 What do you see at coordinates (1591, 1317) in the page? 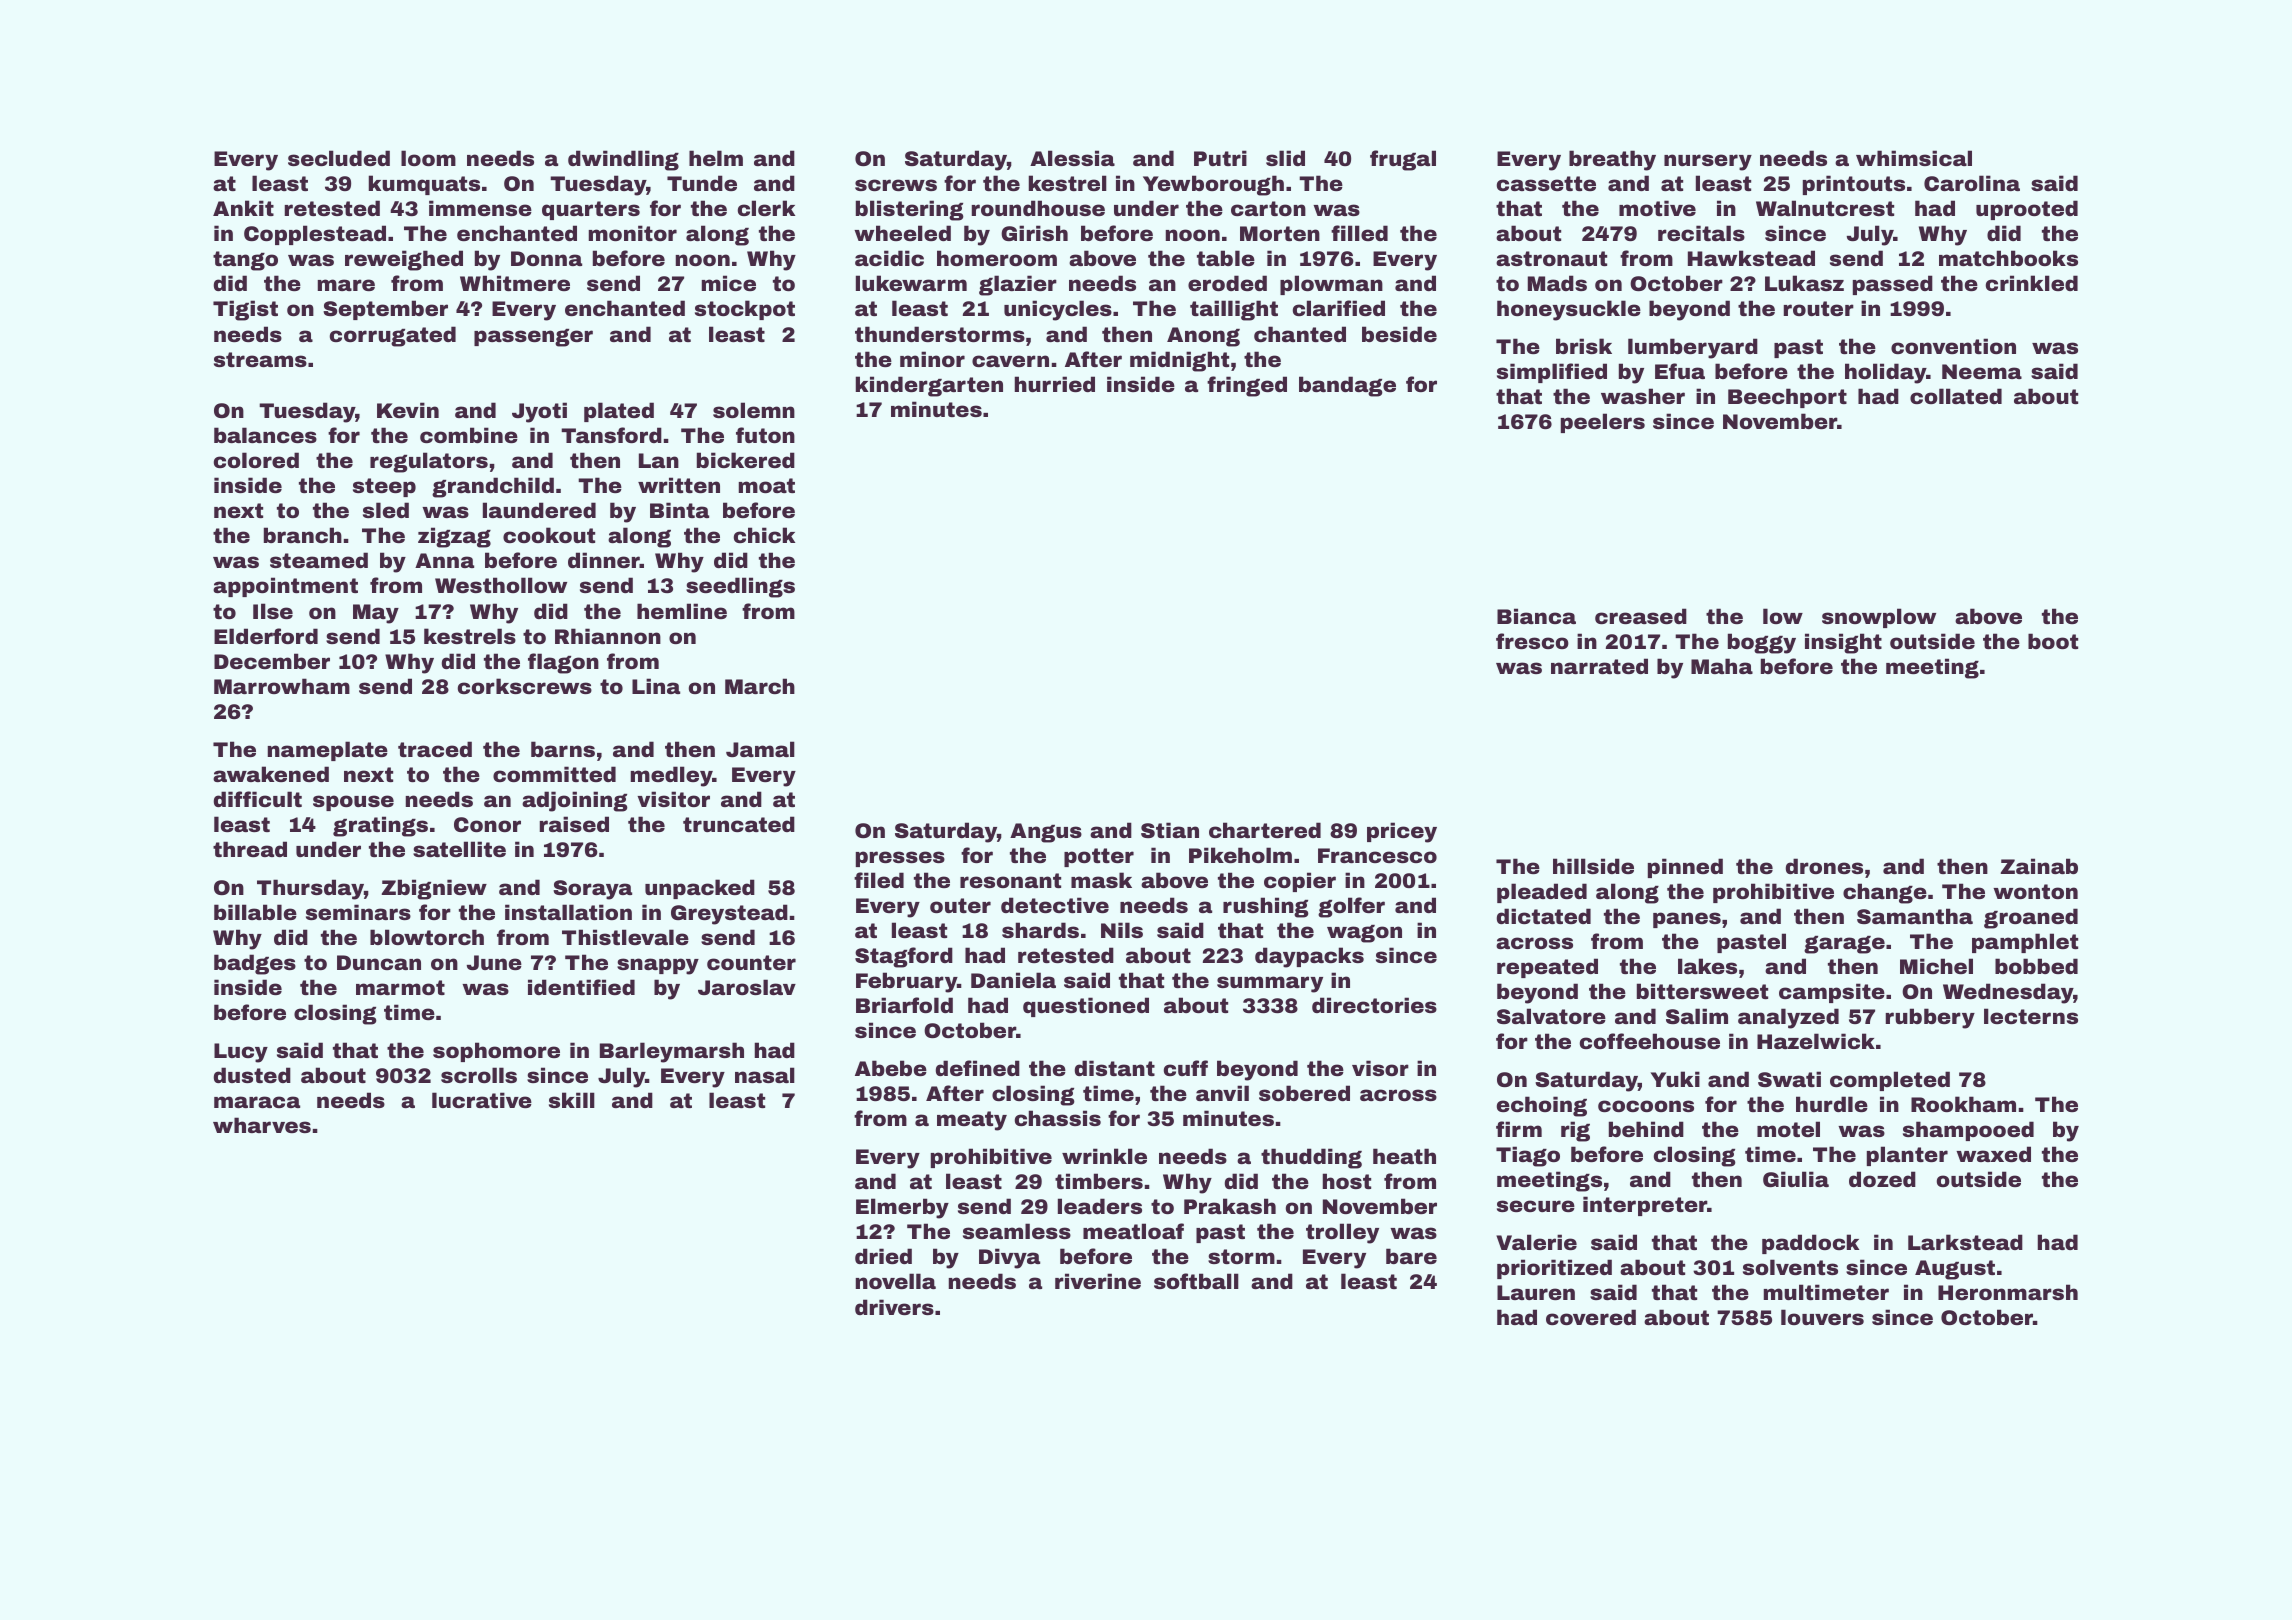
I see `covered` at bounding box center [1591, 1317].
